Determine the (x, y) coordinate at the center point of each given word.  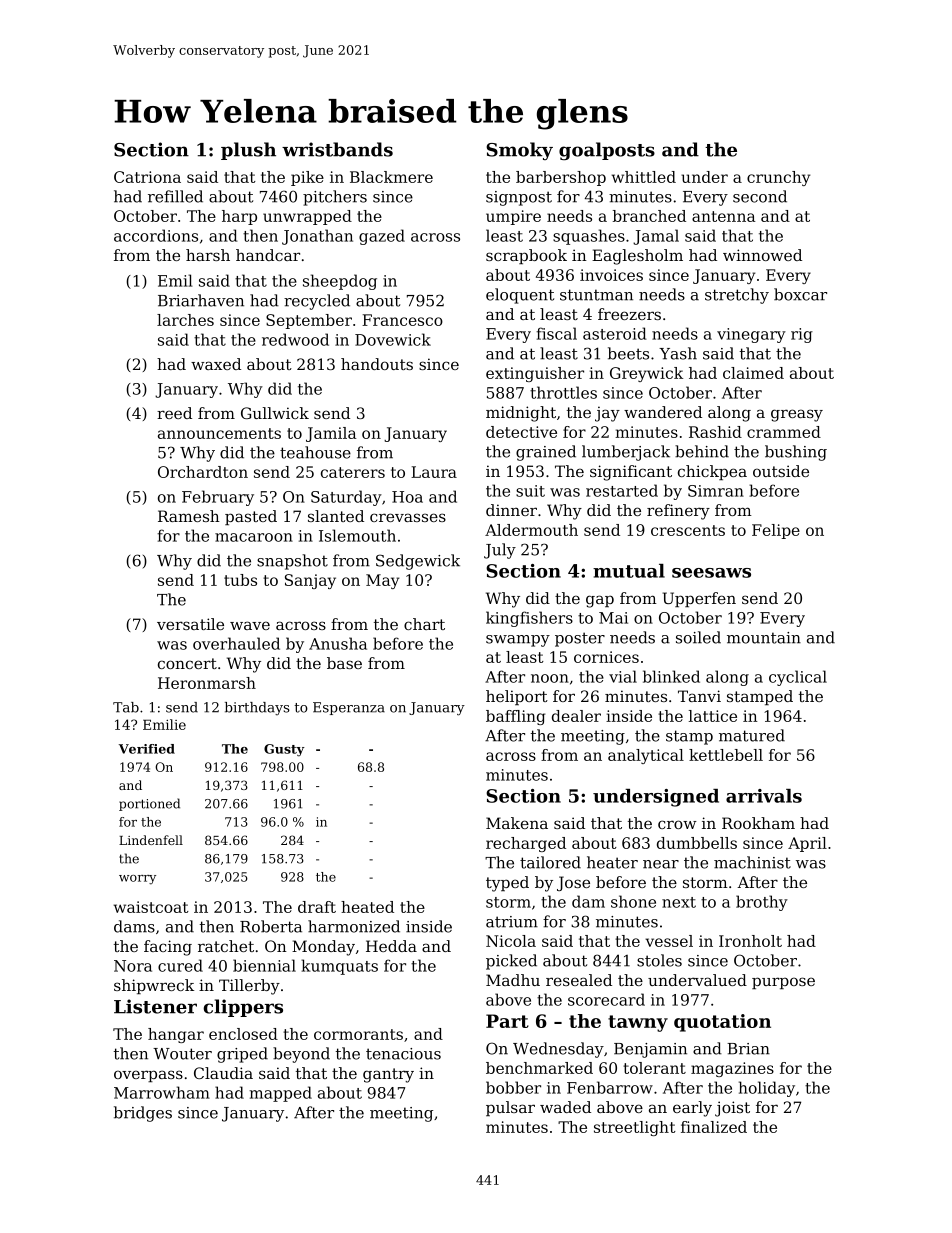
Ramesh (189, 516)
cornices (606, 657)
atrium (512, 922)
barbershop (561, 178)
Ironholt (750, 941)
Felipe (776, 531)
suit (530, 491)
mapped (280, 1094)
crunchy (778, 178)
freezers (629, 314)
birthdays (257, 708)
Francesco (402, 320)
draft (317, 907)
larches (185, 320)
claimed (753, 373)
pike (307, 178)
